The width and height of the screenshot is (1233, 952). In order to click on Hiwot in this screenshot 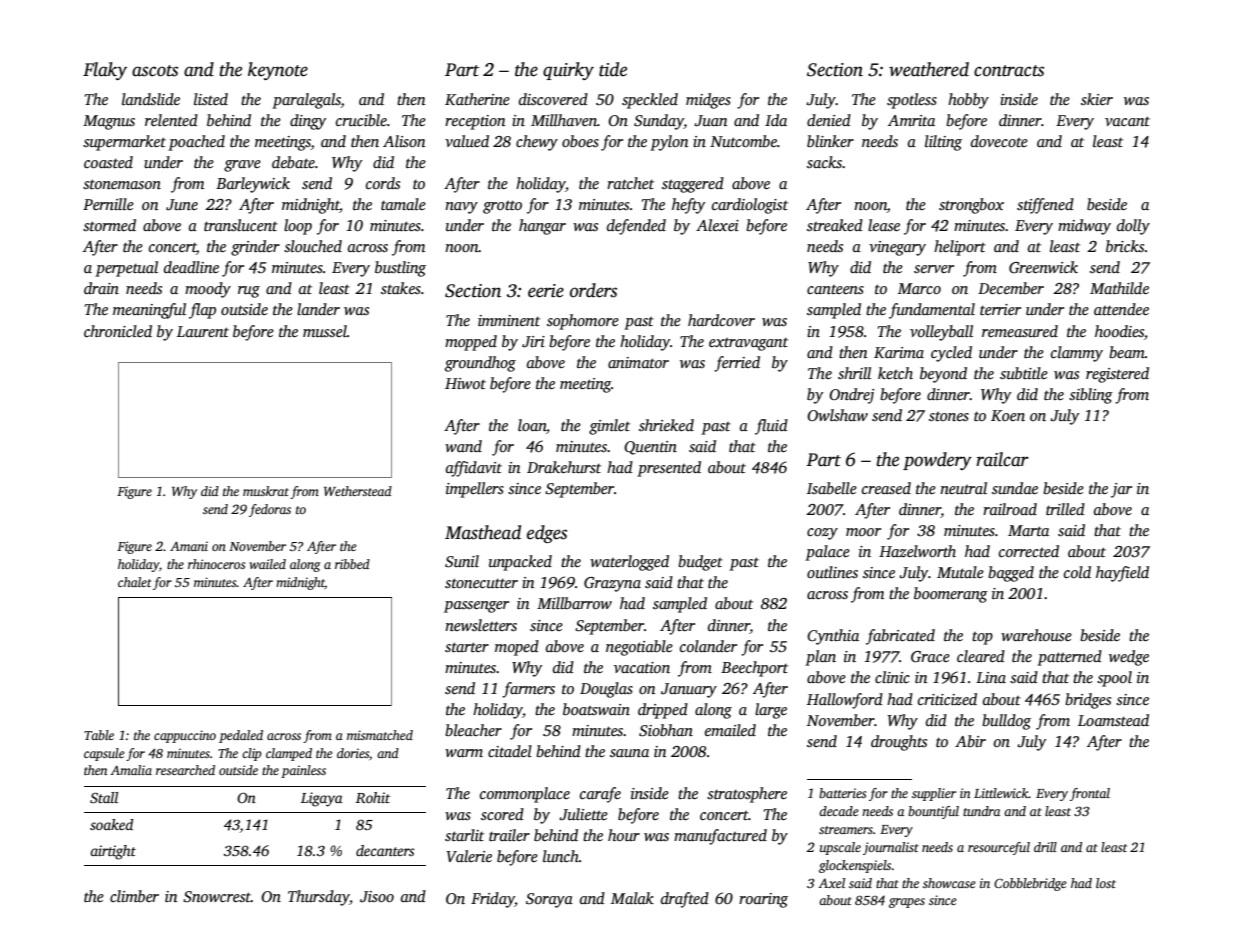, I will do `click(465, 383)`.
